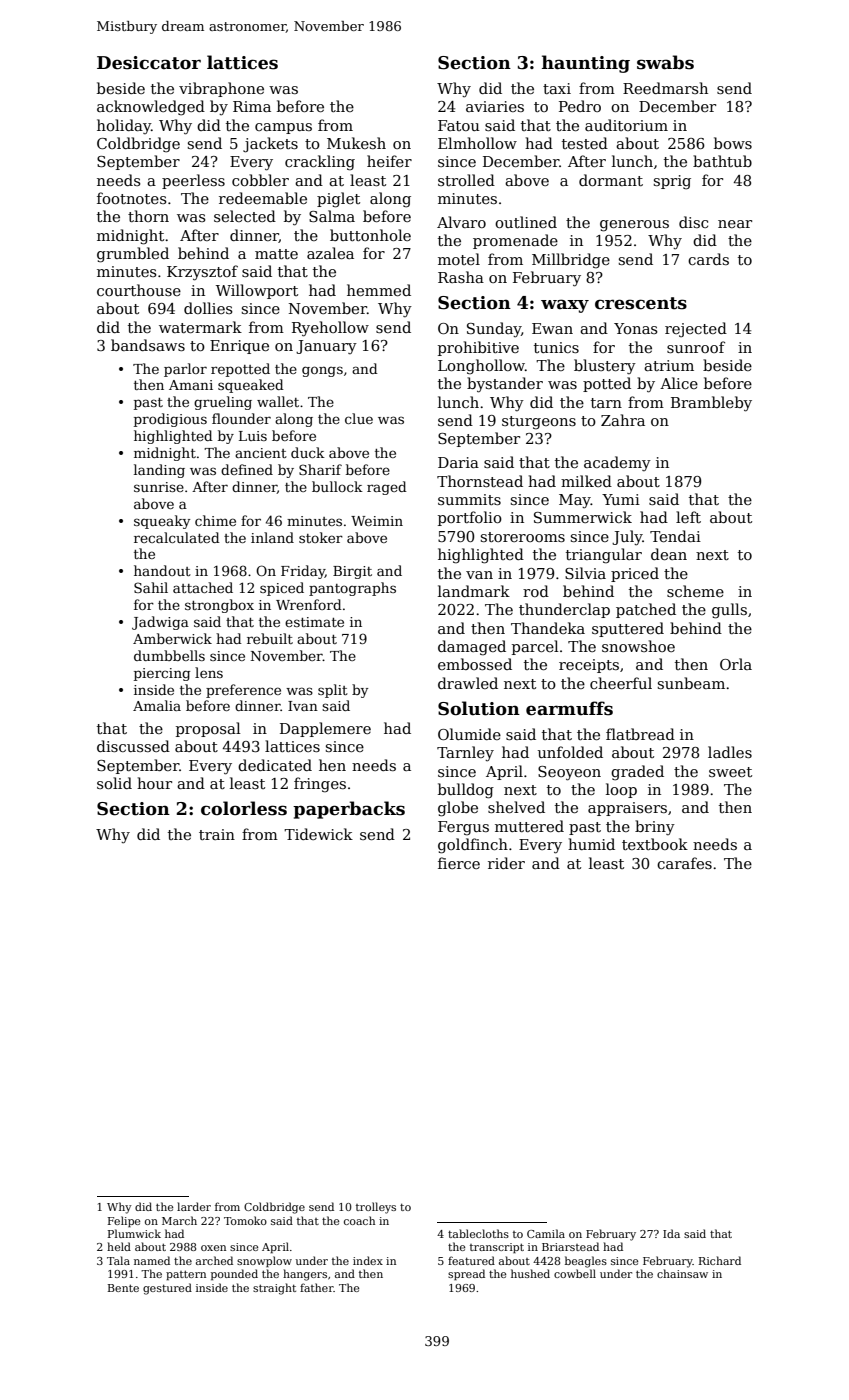  What do you see at coordinates (623, 420) in the screenshot?
I see `Zahra` at bounding box center [623, 420].
